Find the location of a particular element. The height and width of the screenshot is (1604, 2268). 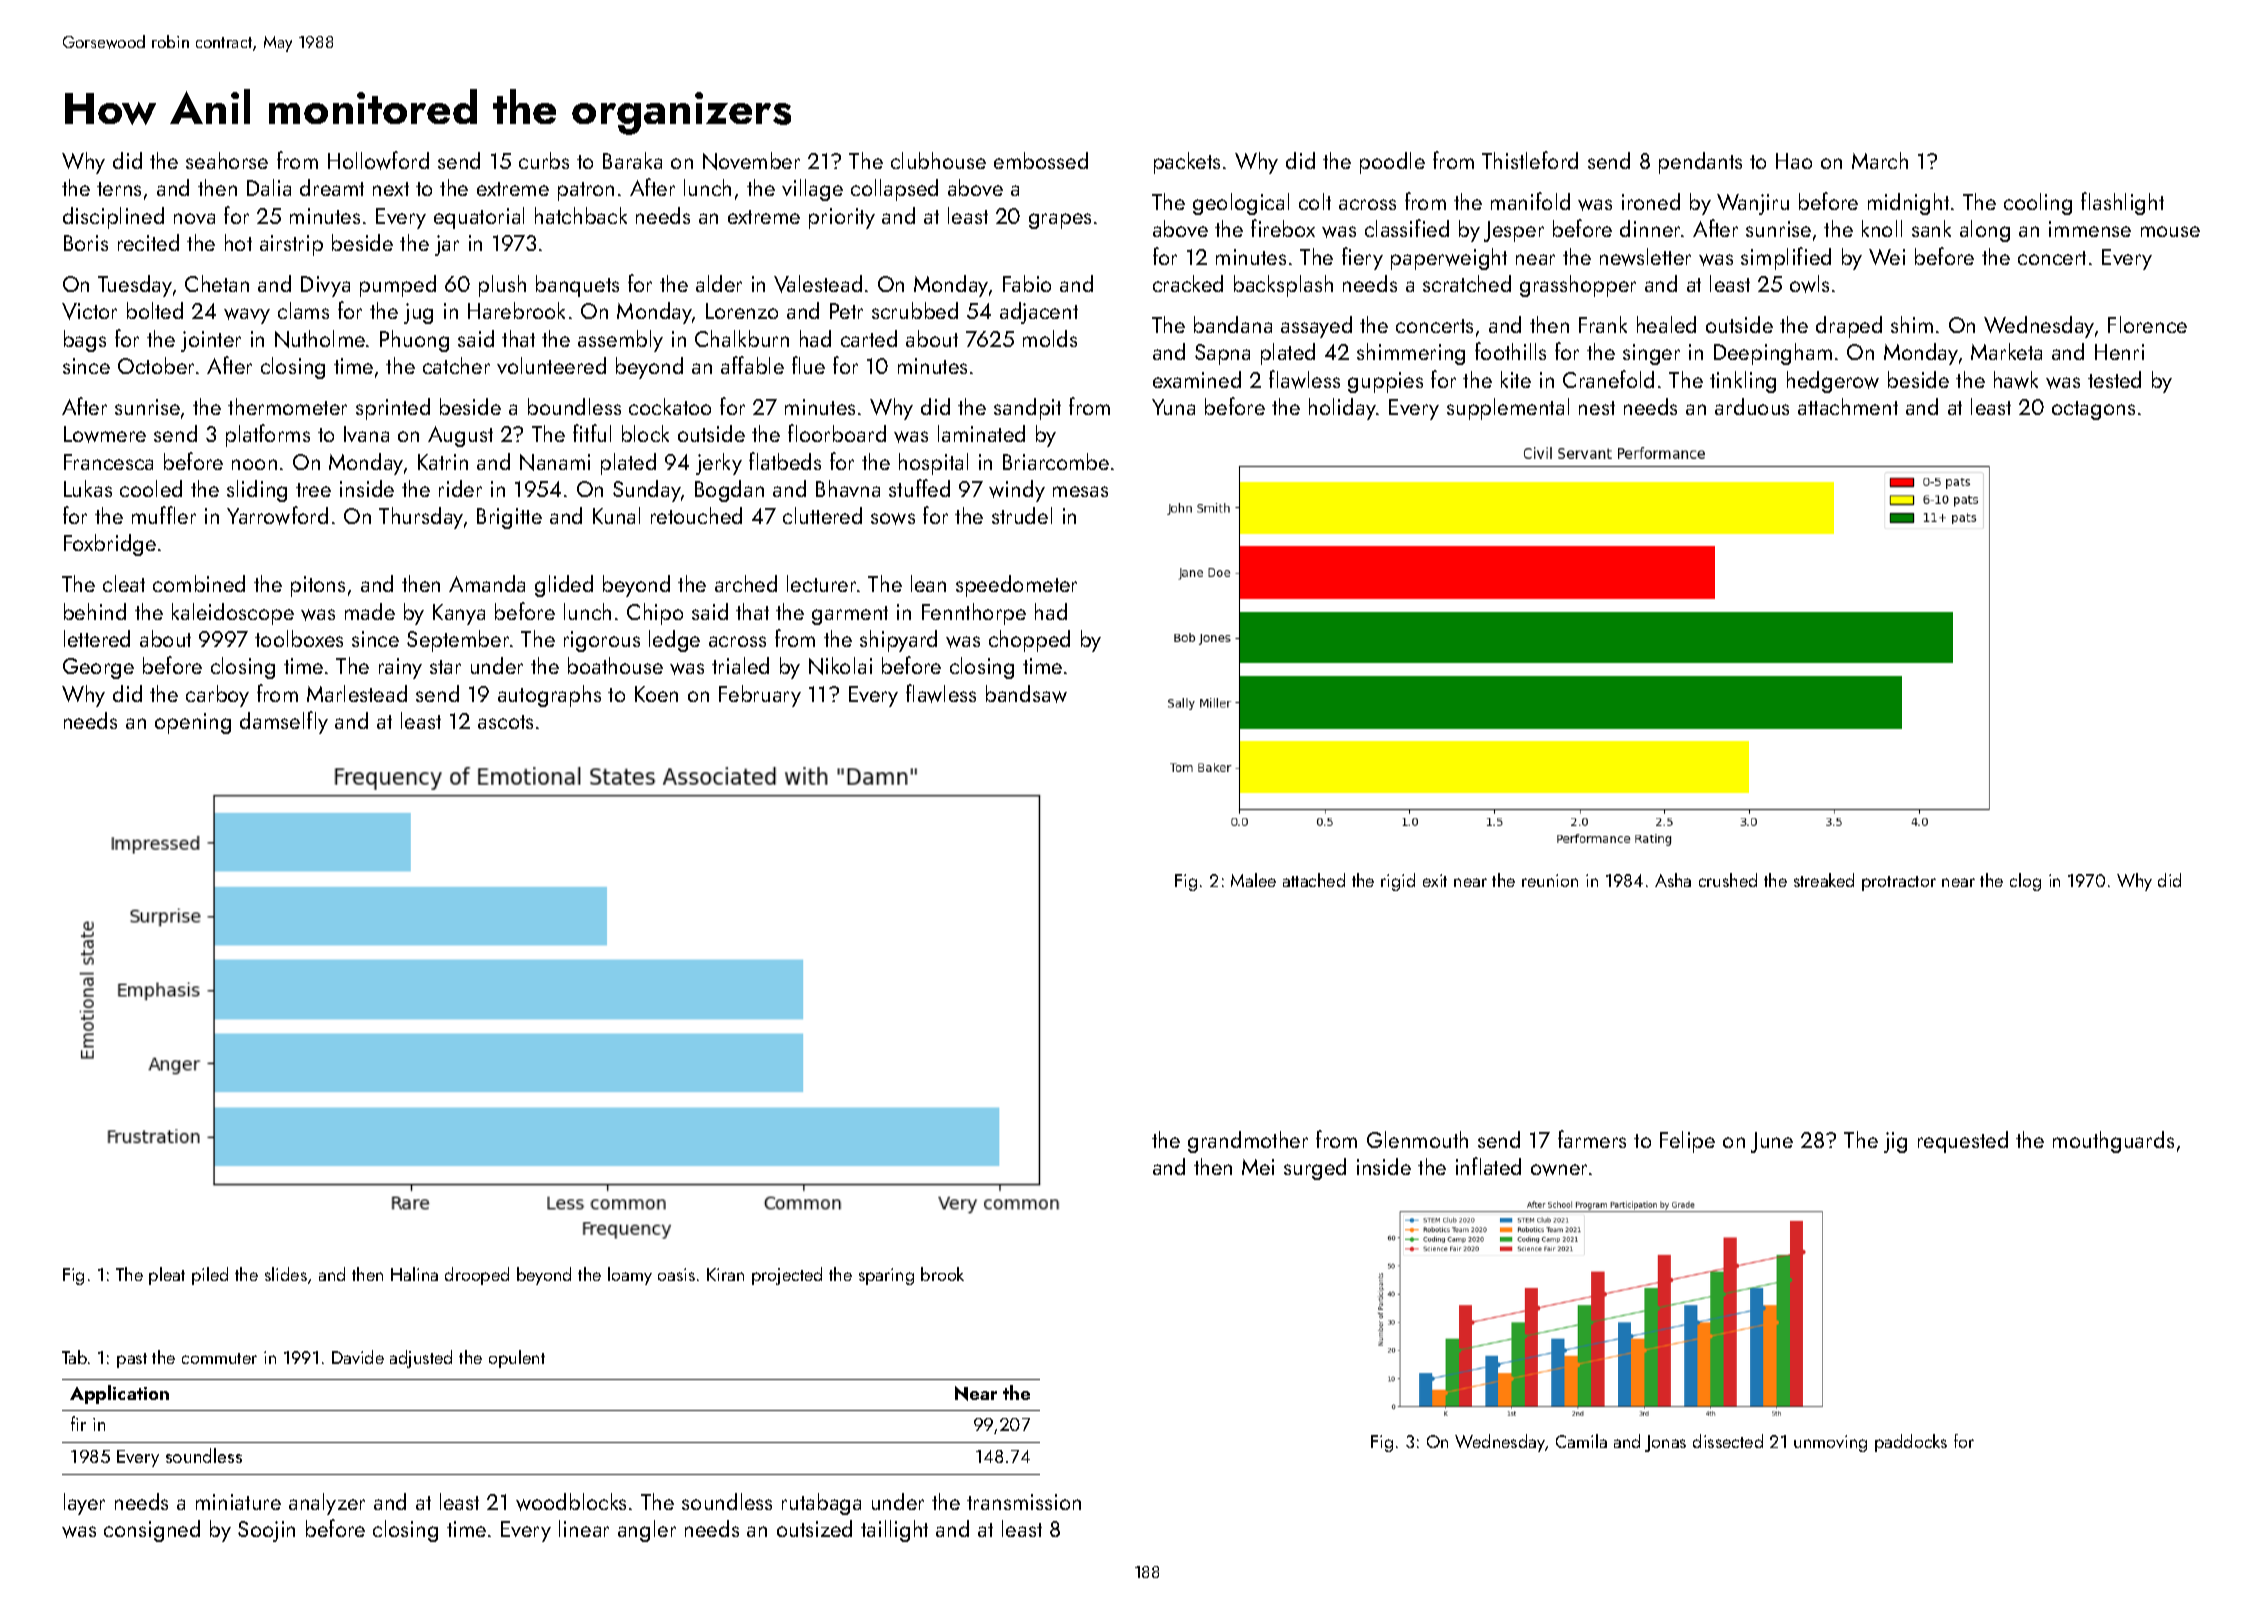

Divya is located at coordinates (325, 286).
